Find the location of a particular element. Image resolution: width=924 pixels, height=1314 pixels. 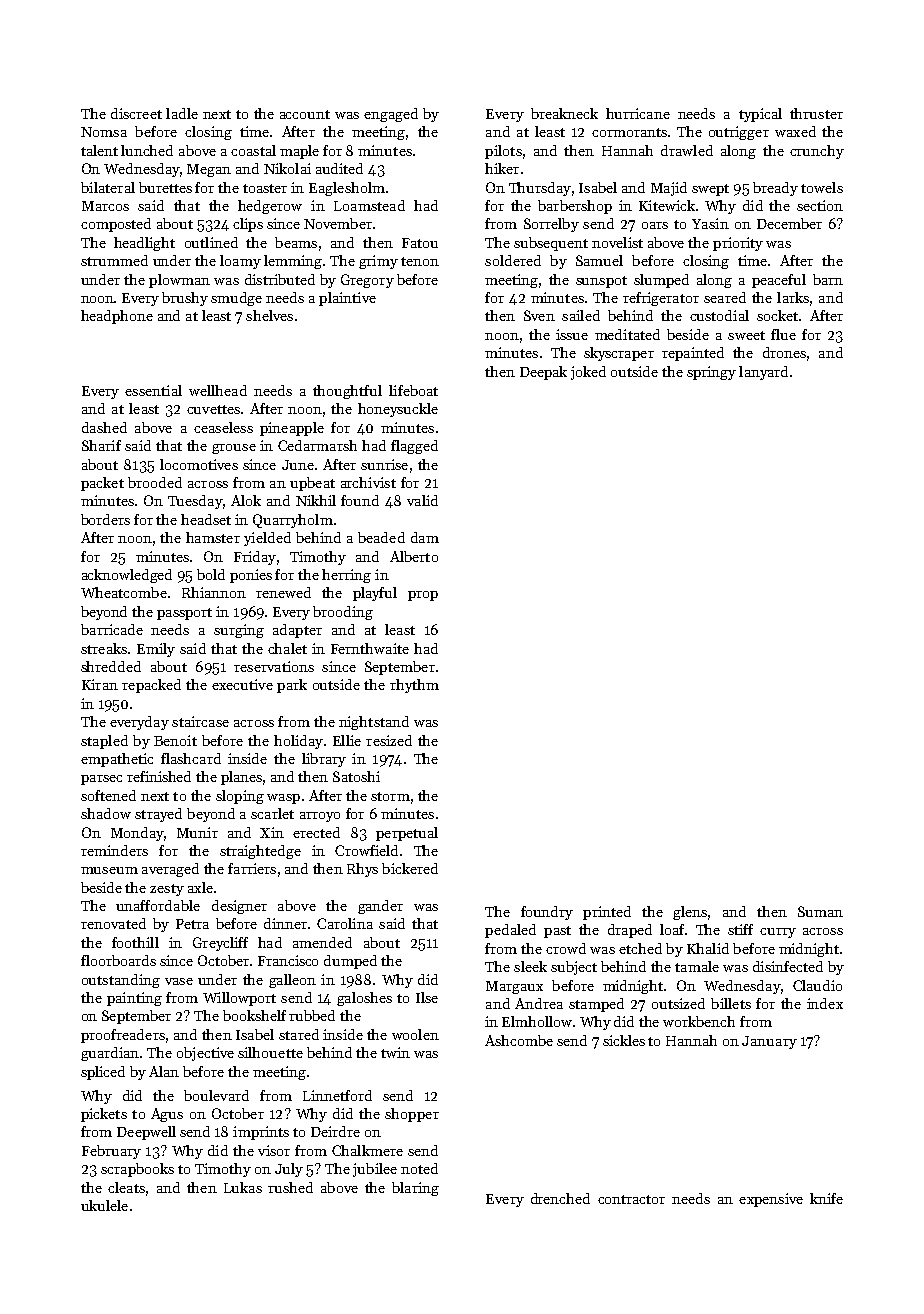

Kiran is located at coordinates (100, 684).
